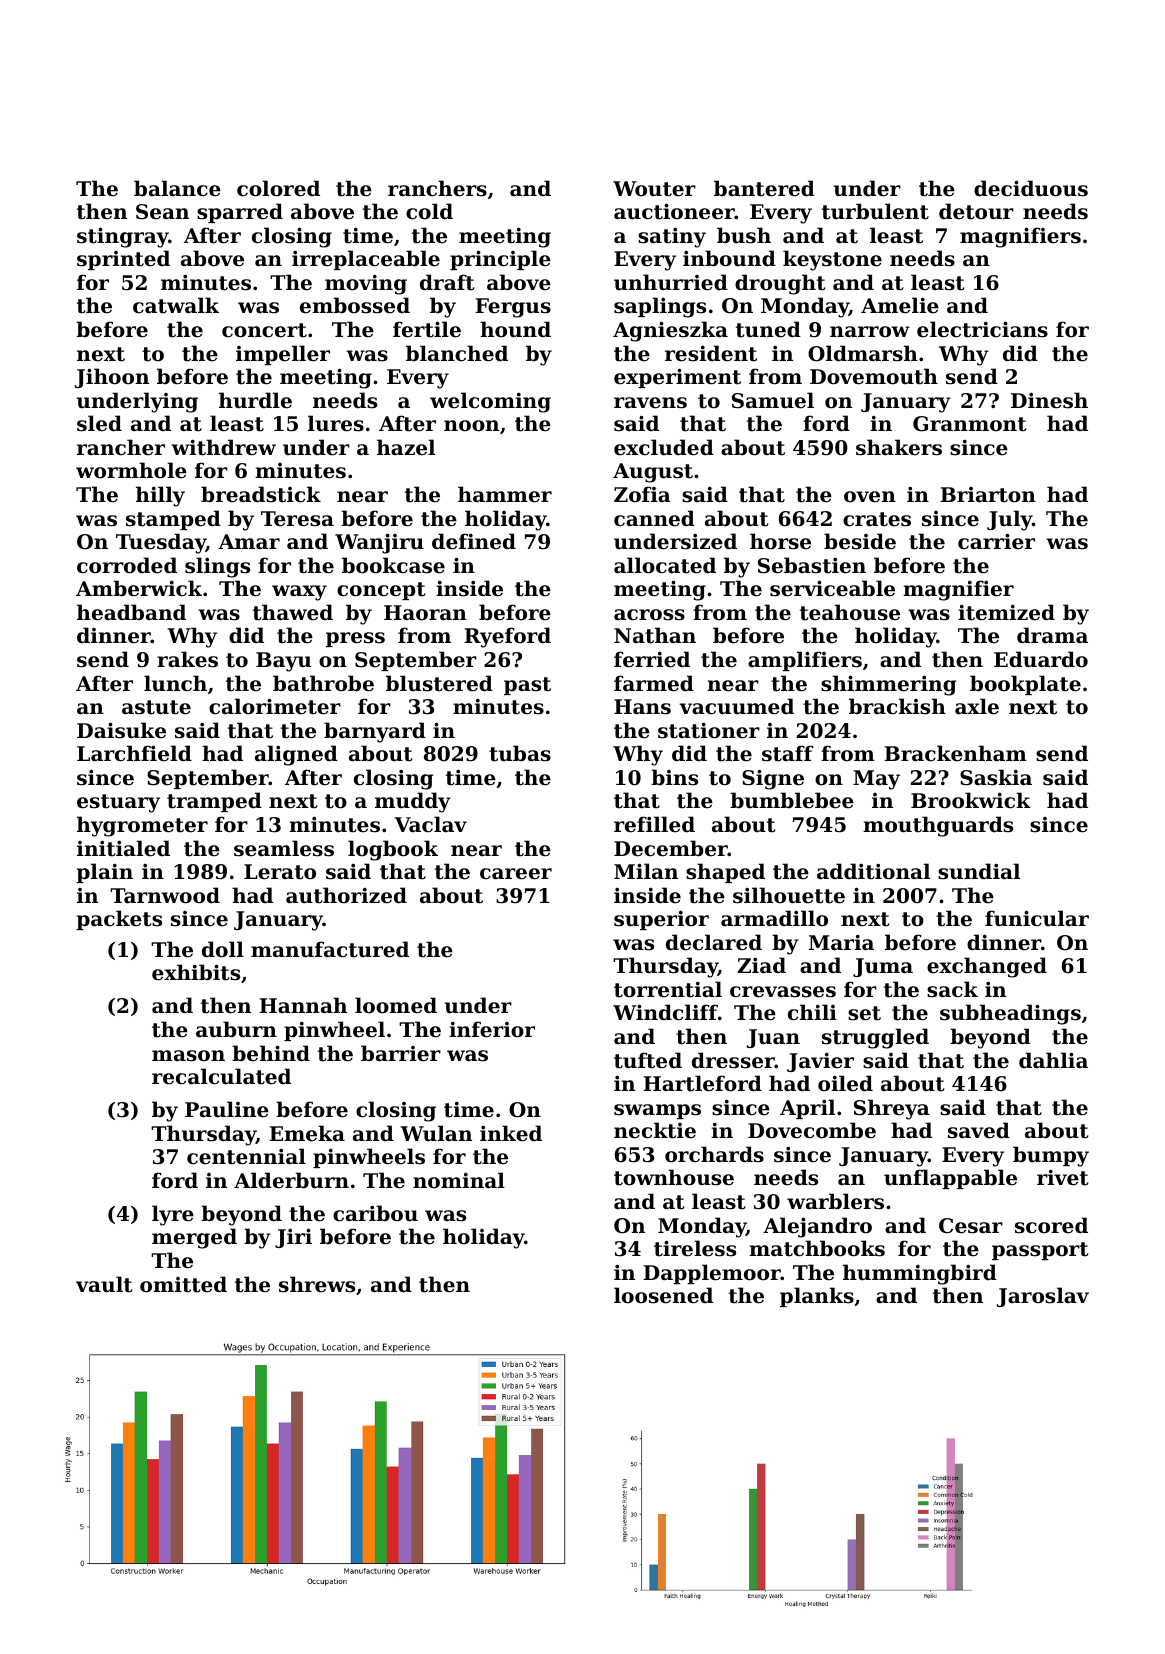 This document has height=1654, width=1165. What do you see at coordinates (996, 777) in the document?
I see `Saskia` at bounding box center [996, 777].
